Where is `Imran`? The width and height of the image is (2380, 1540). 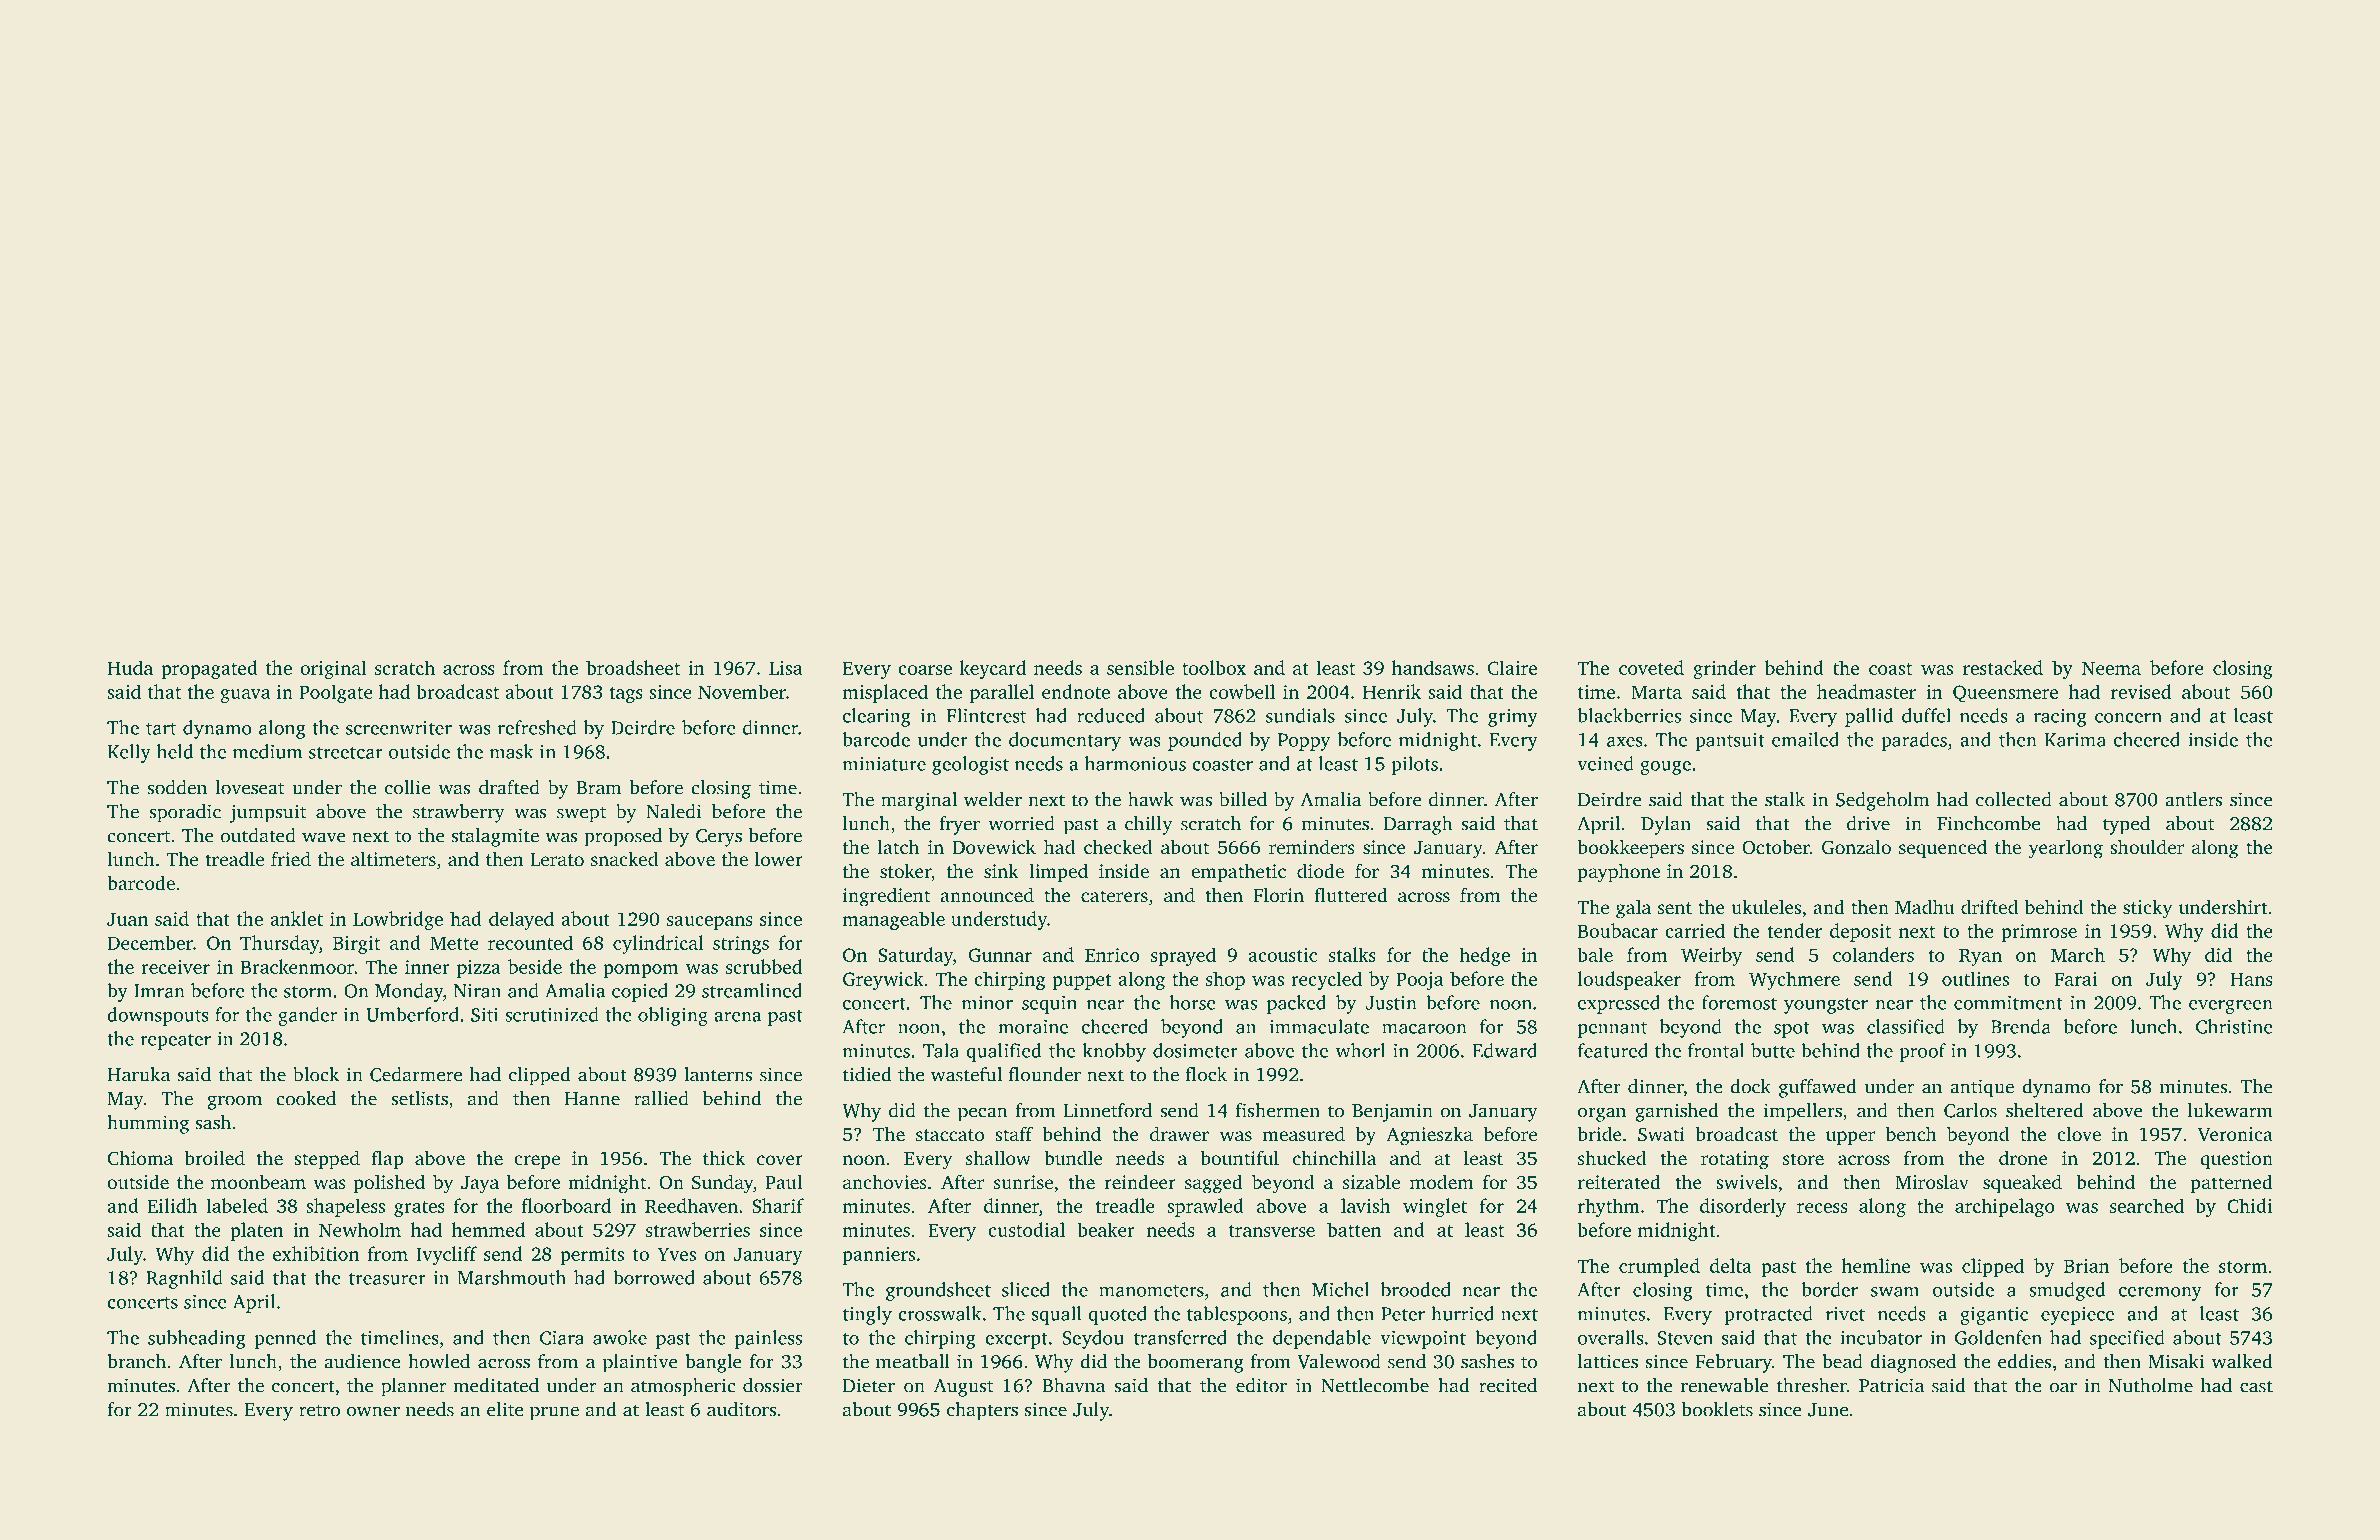 Imran is located at coordinates (159, 991).
